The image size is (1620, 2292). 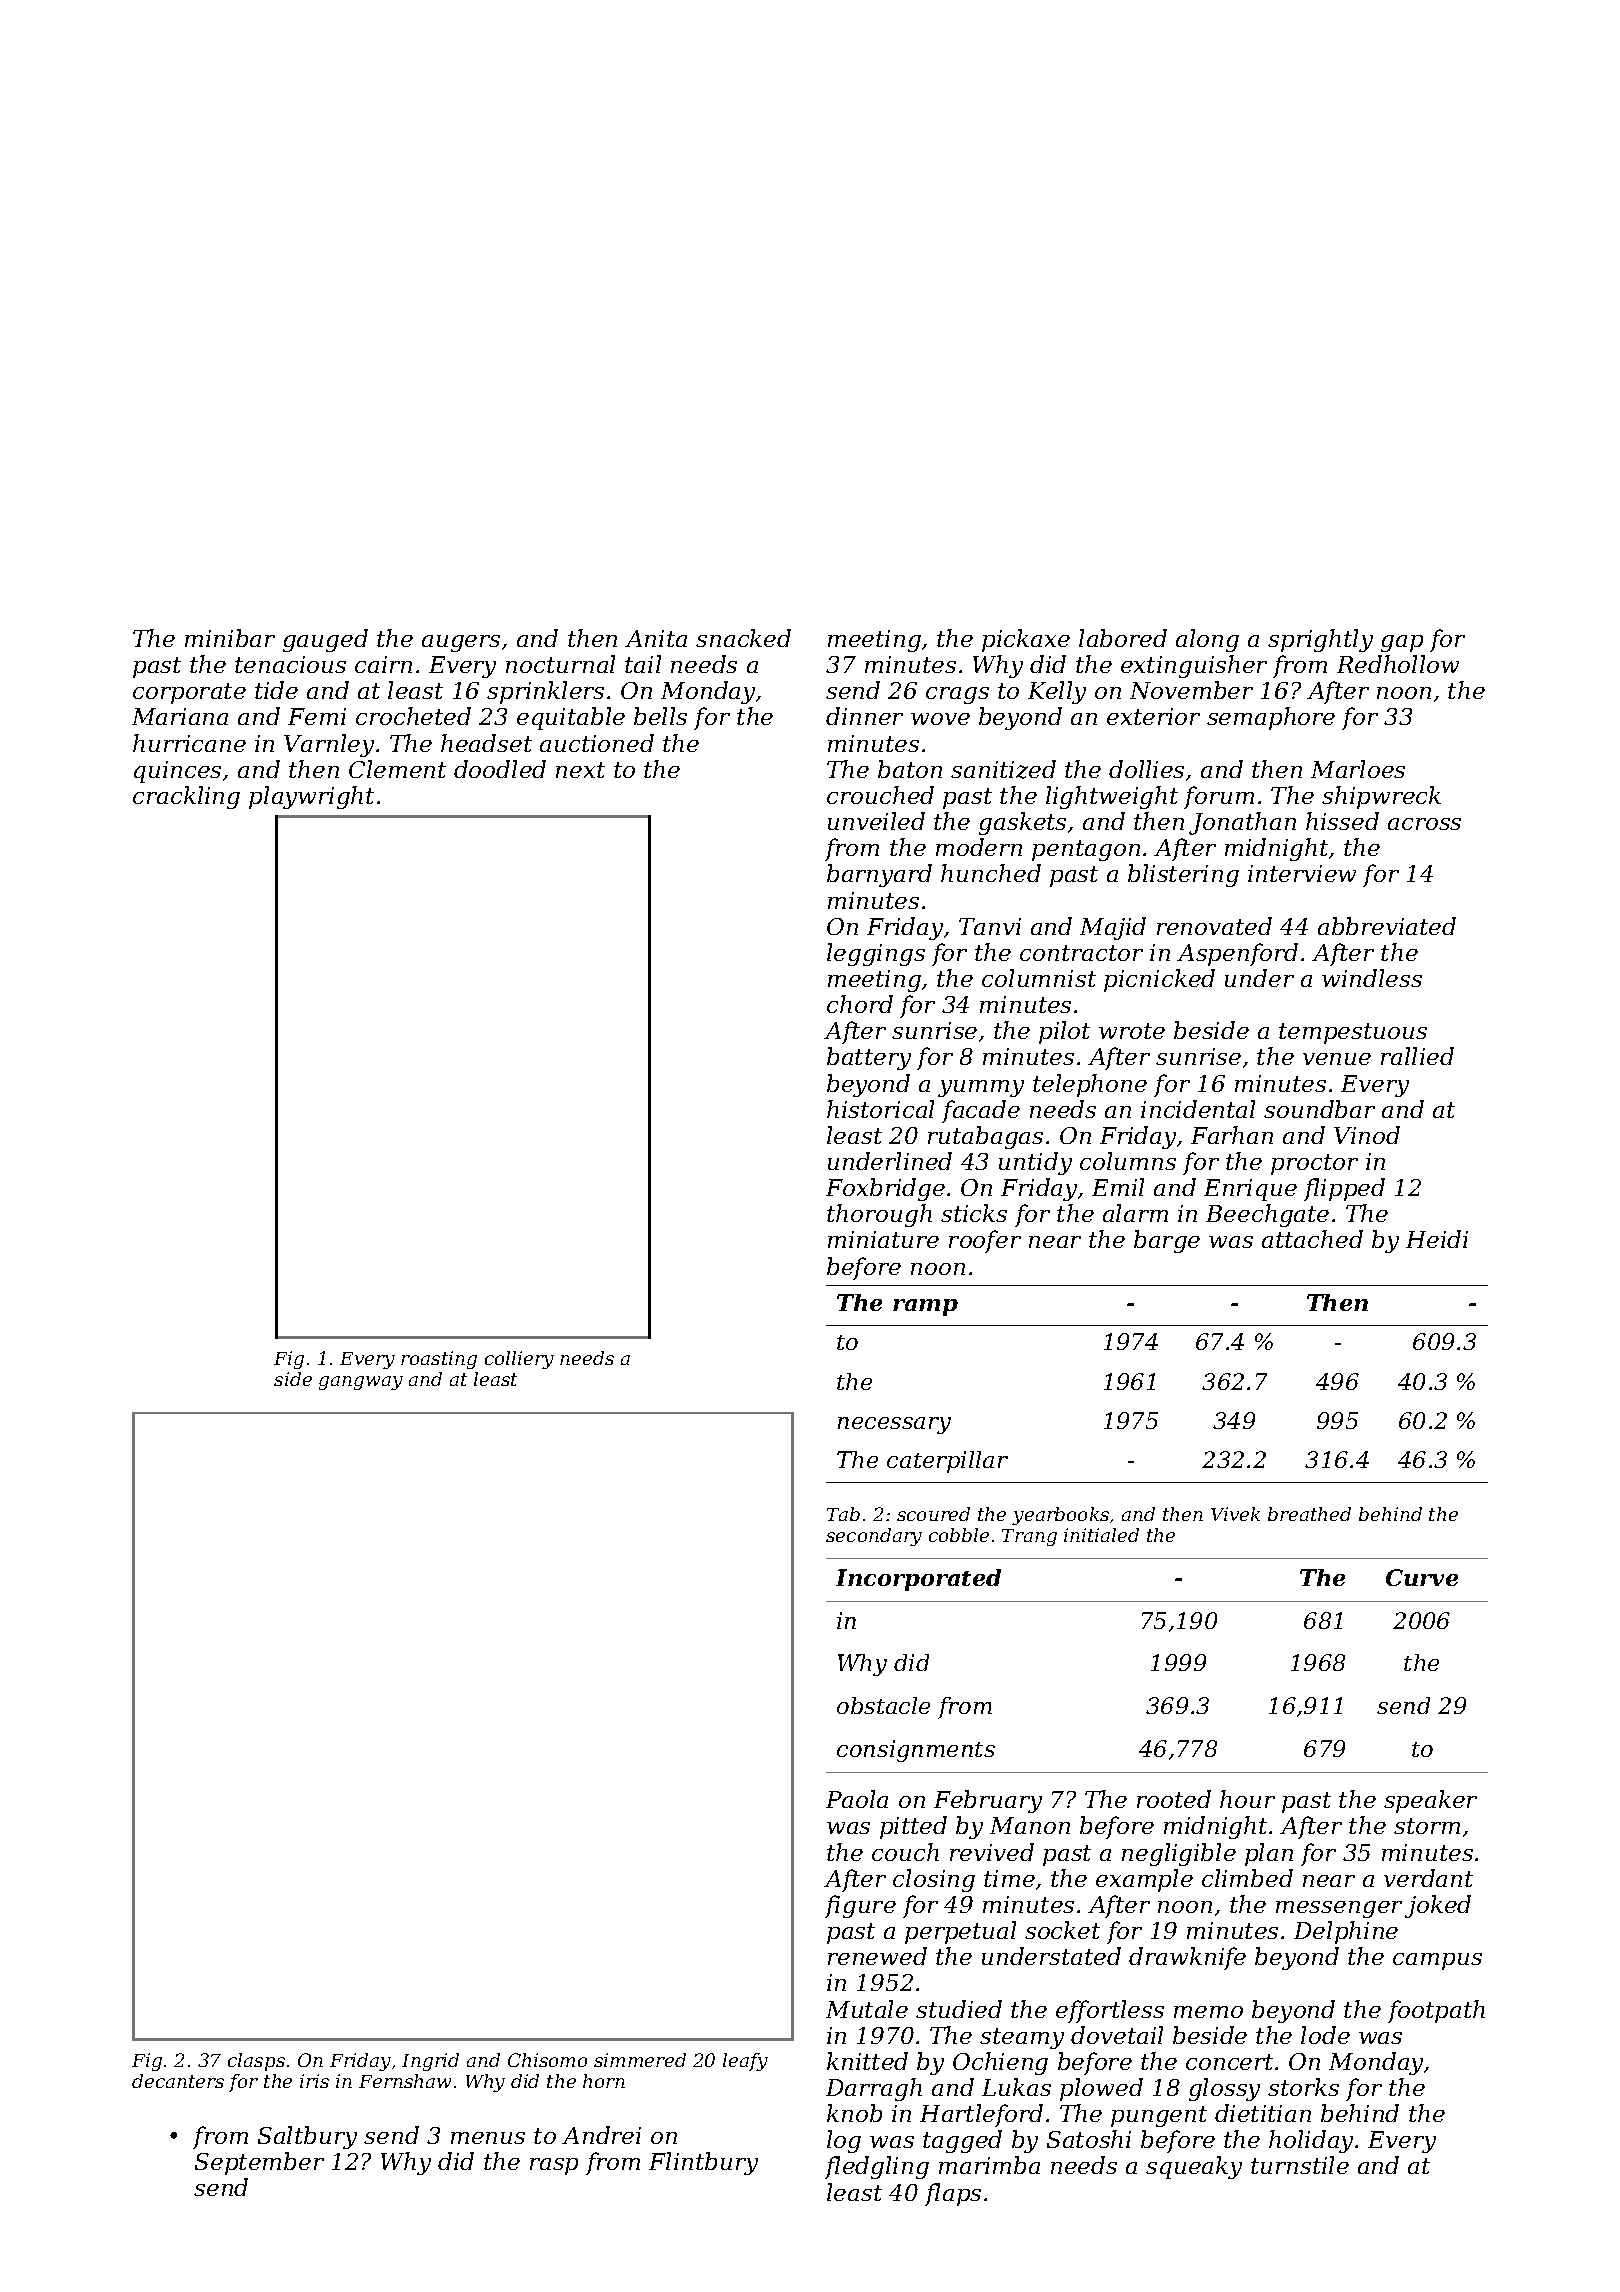 What do you see at coordinates (743, 638) in the screenshot?
I see `snacked` at bounding box center [743, 638].
